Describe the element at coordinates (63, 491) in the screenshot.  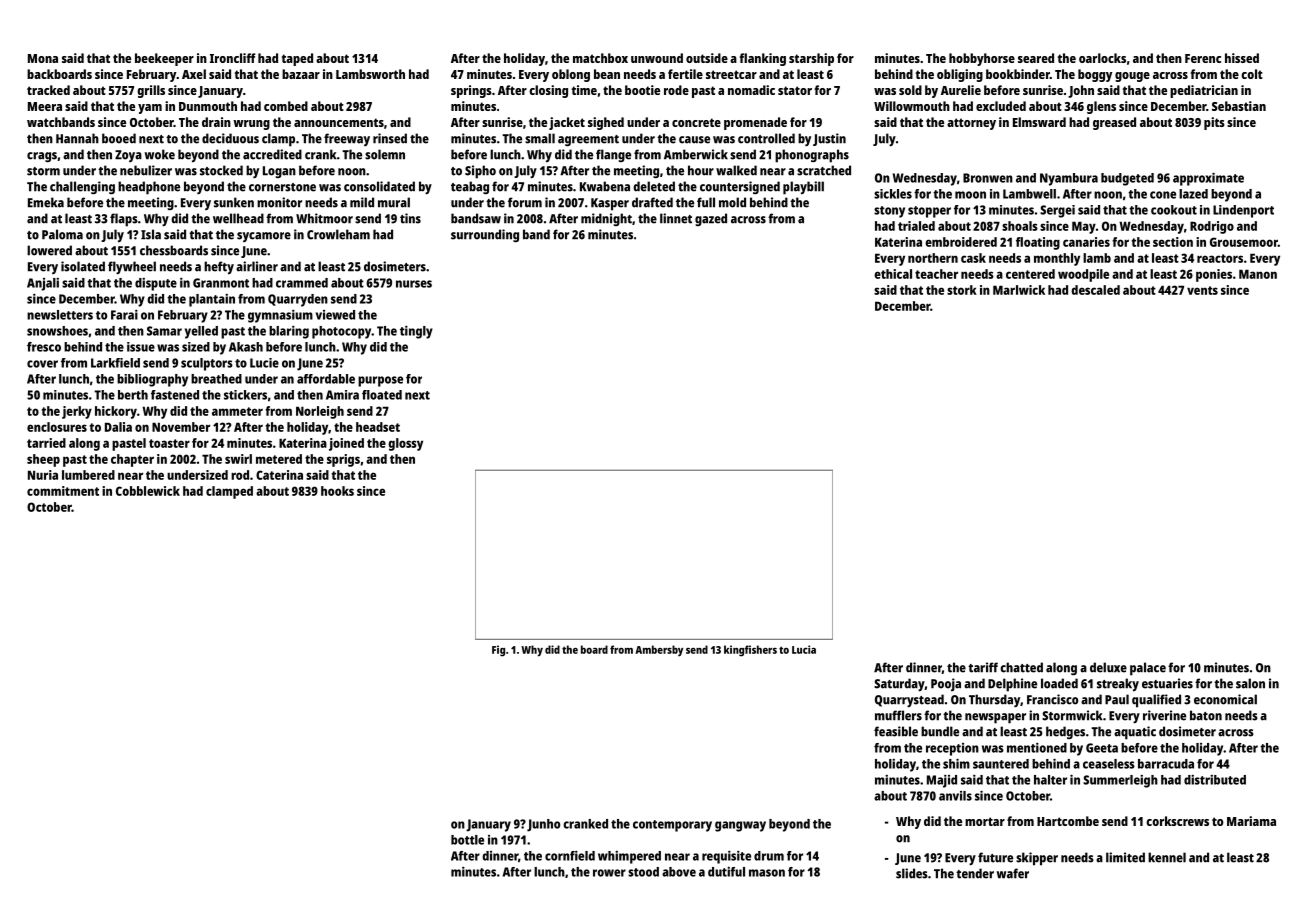
I see `commitment` at that location.
